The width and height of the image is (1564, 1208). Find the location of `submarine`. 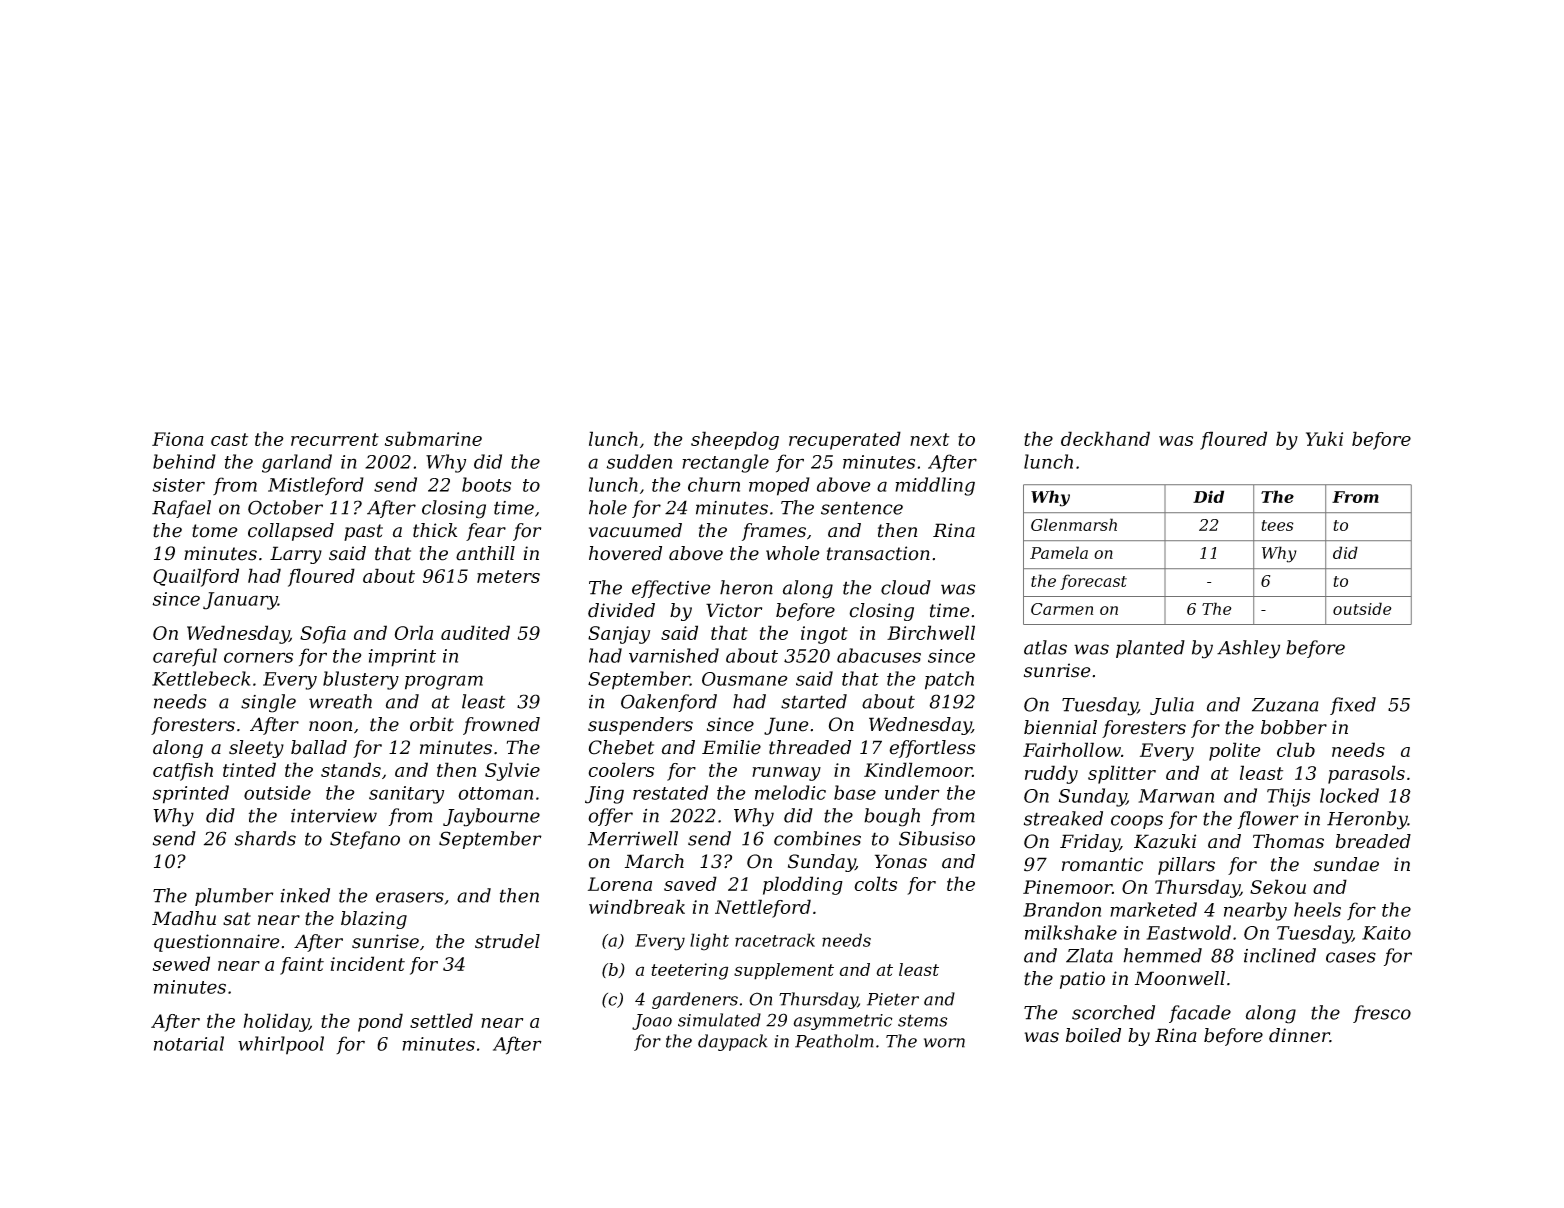

submarine is located at coordinates (433, 438).
